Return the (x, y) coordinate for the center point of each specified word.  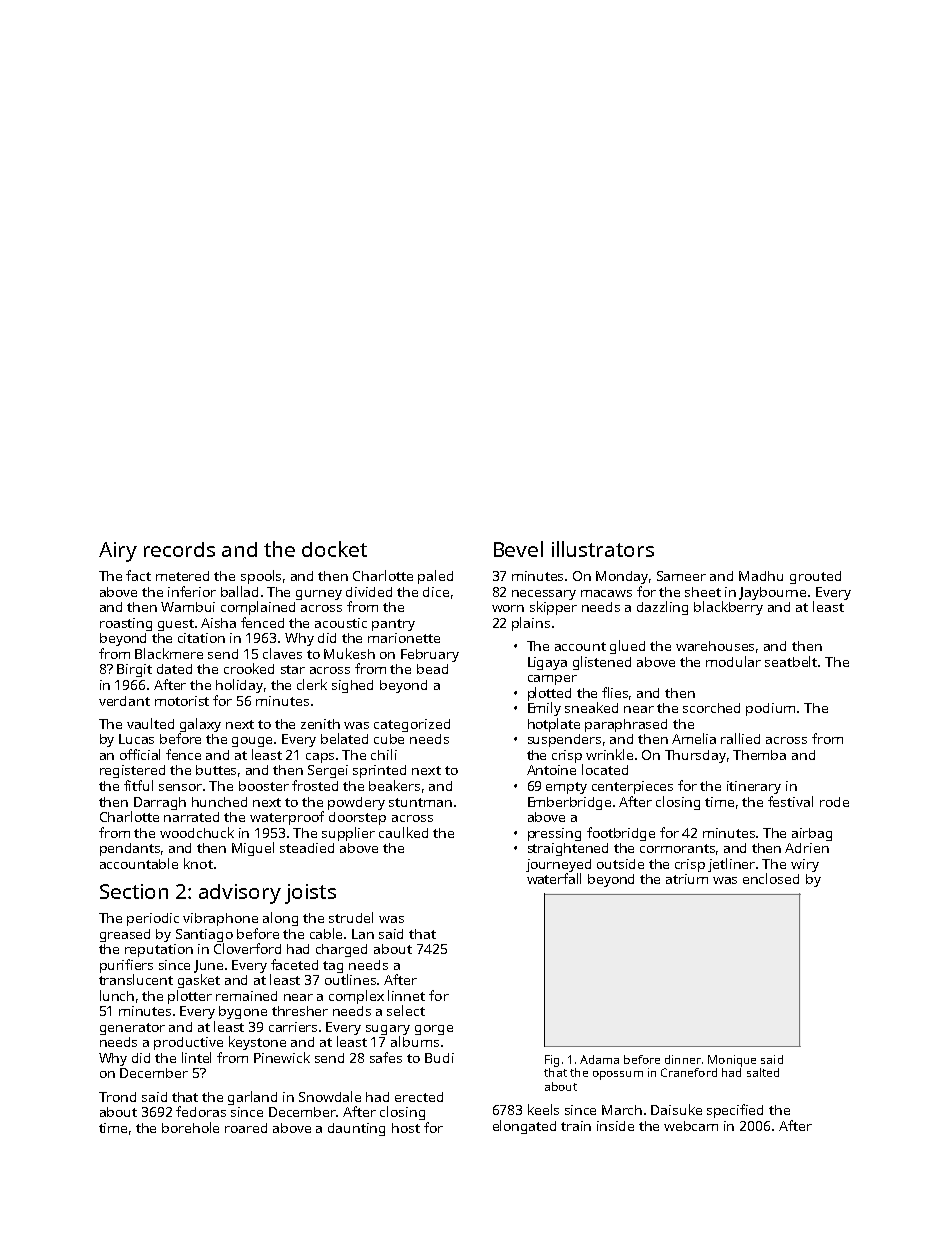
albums (415, 1041)
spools (261, 577)
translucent (136, 979)
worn (508, 608)
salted (763, 1072)
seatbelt (791, 661)
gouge (252, 742)
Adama (599, 1059)
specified (735, 1111)
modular (733, 661)
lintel (196, 1057)
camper (552, 680)
